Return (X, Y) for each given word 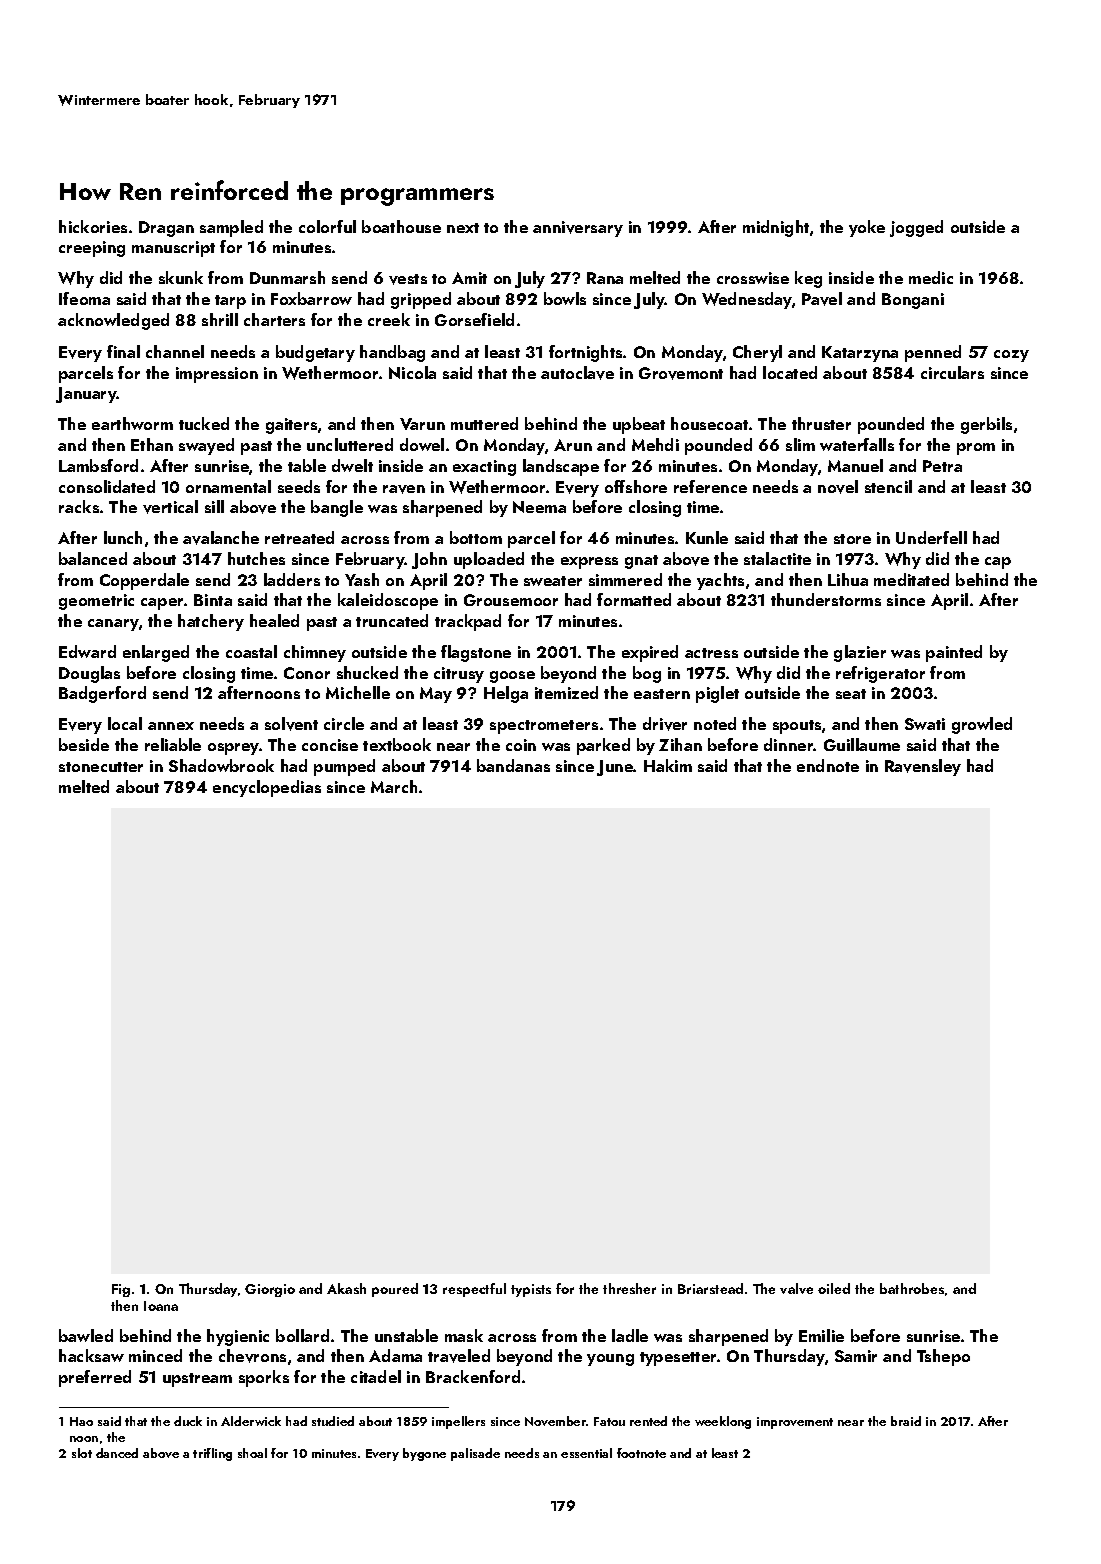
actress (711, 653)
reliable (173, 744)
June (615, 768)
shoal (252, 1453)
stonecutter (101, 767)
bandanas (513, 765)
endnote (828, 765)
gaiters (291, 426)
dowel (422, 444)
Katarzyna (860, 354)
